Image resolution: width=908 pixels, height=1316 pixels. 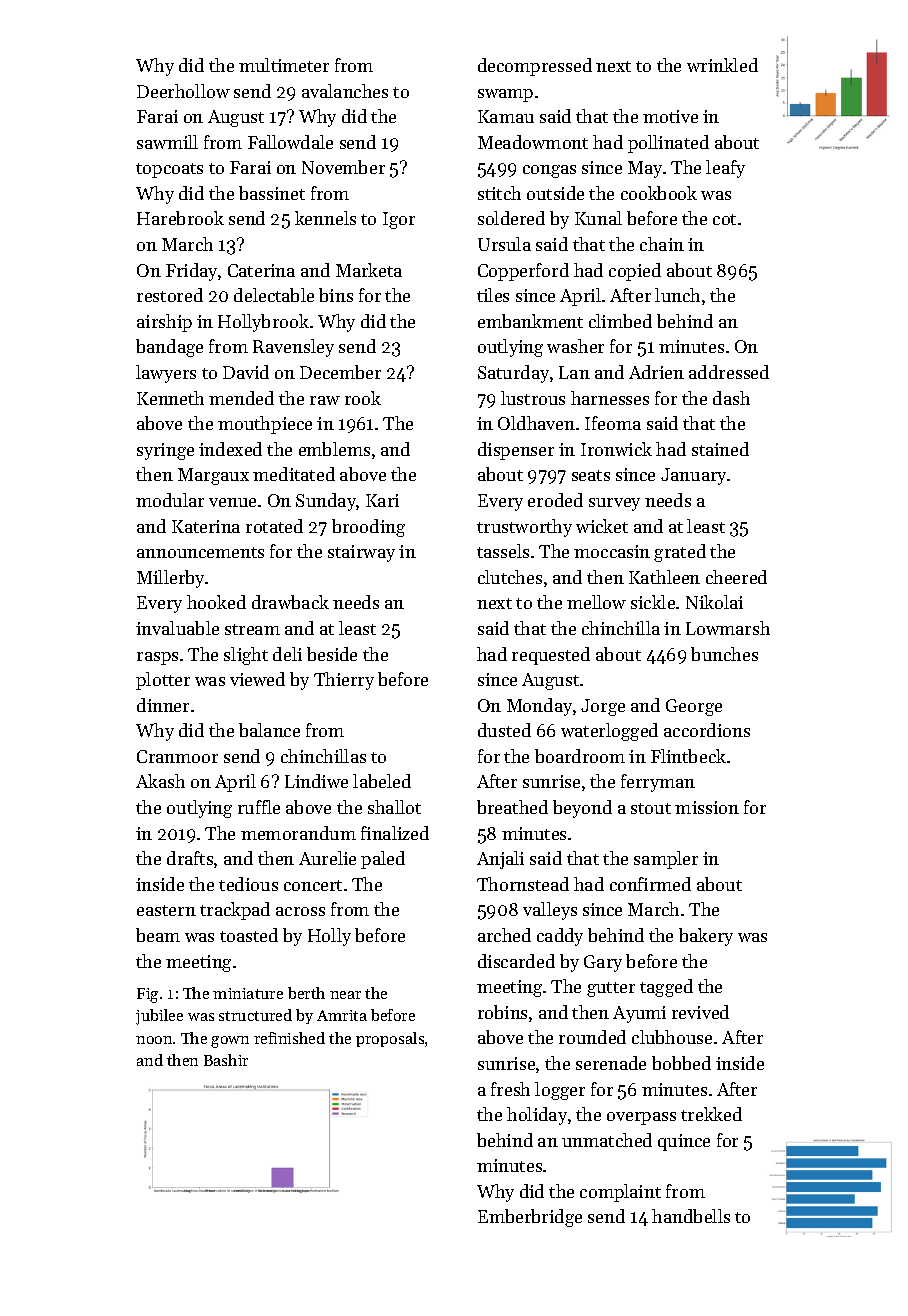 I want to click on eastern, so click(x=166, y=910).
